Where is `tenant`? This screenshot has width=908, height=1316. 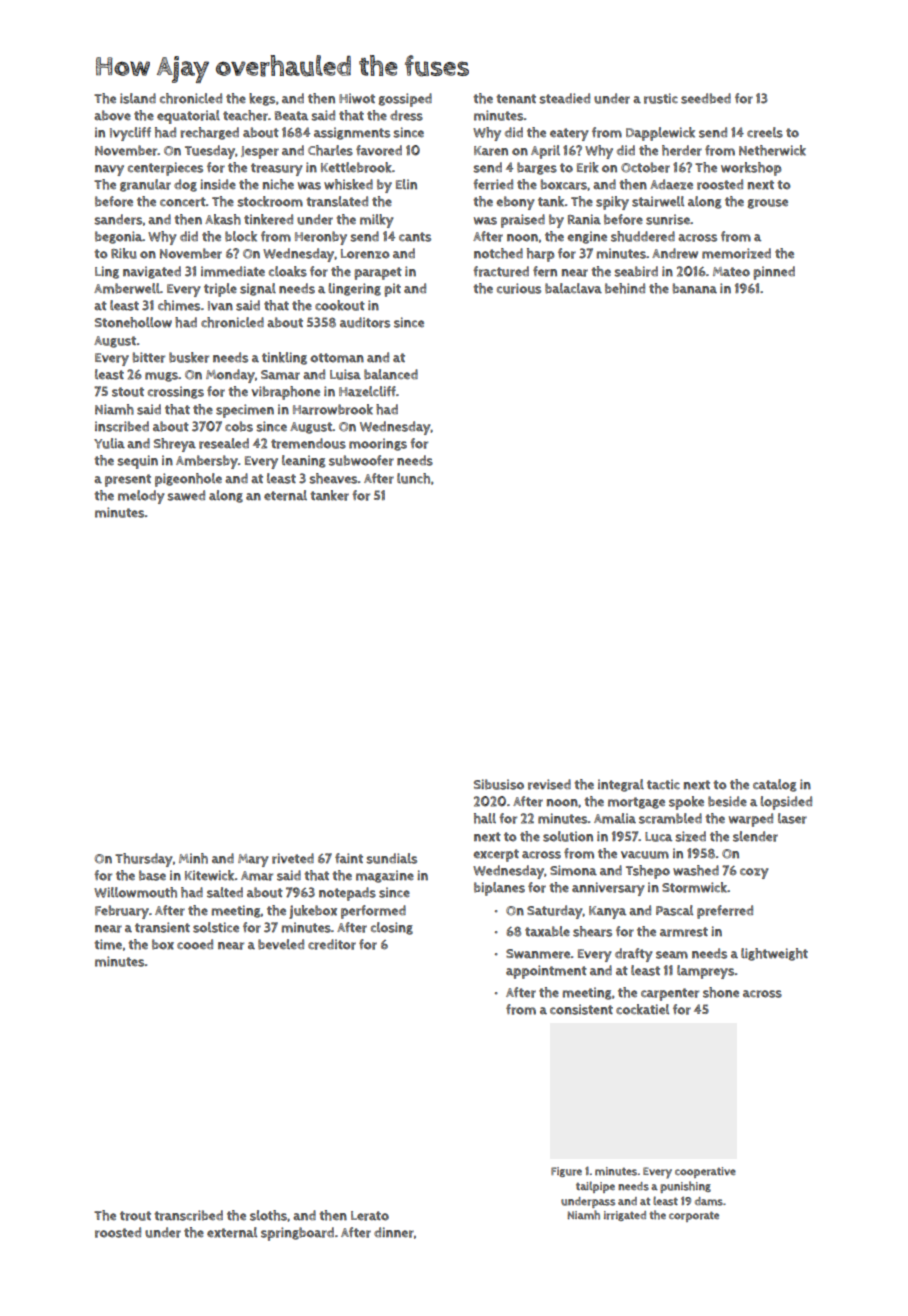 tenant is located at coordinates (516, 99).
